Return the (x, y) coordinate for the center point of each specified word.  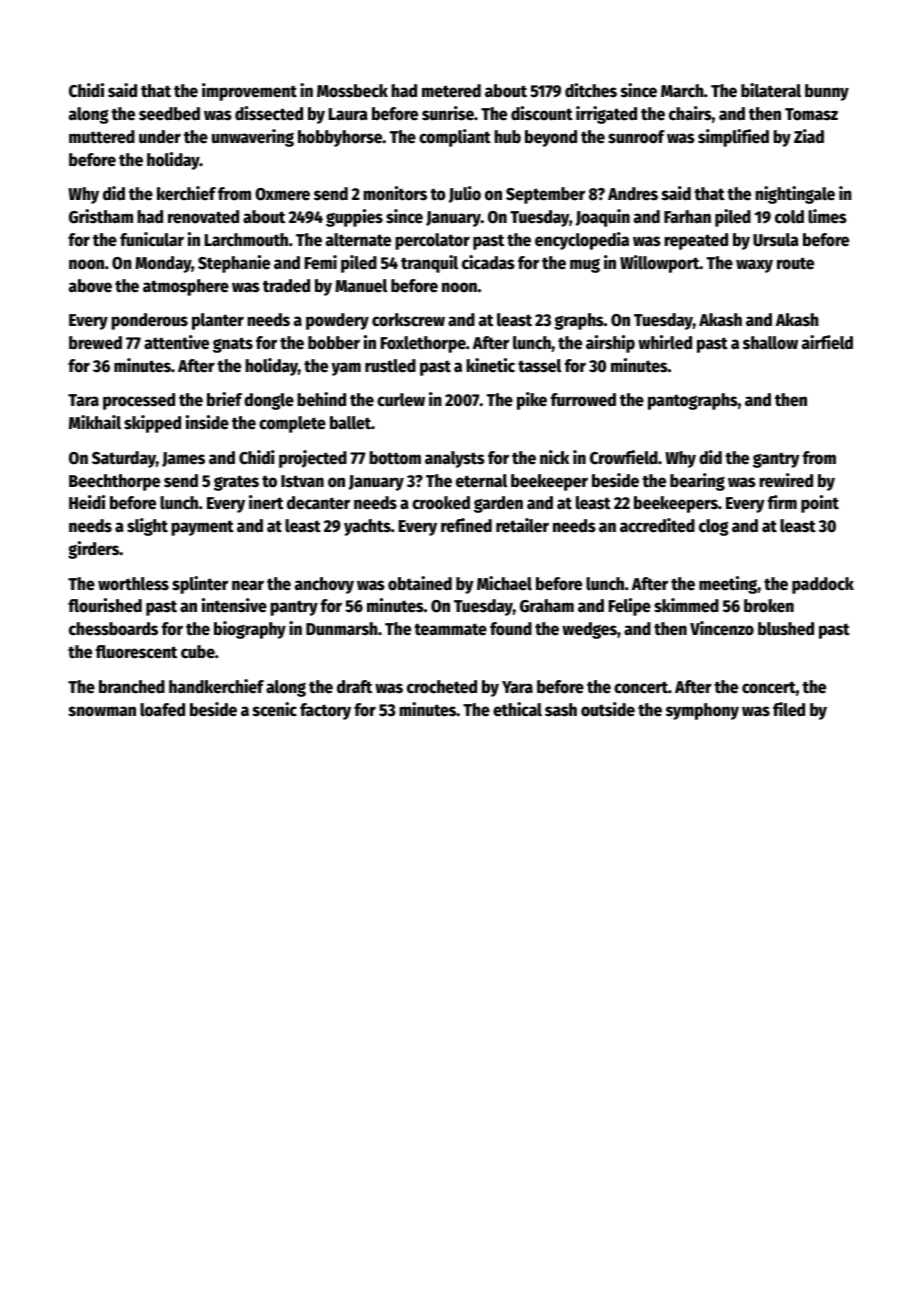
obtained (420, 583)
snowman (102, 711)
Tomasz (811, 114)
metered (451, 91)
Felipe (630, 607)
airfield (827, 342)
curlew (401, 400)
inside (207, 422)
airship (610, 344)
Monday (163, 264)
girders (94, 550)
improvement (249, 92)
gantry (776, 460)
